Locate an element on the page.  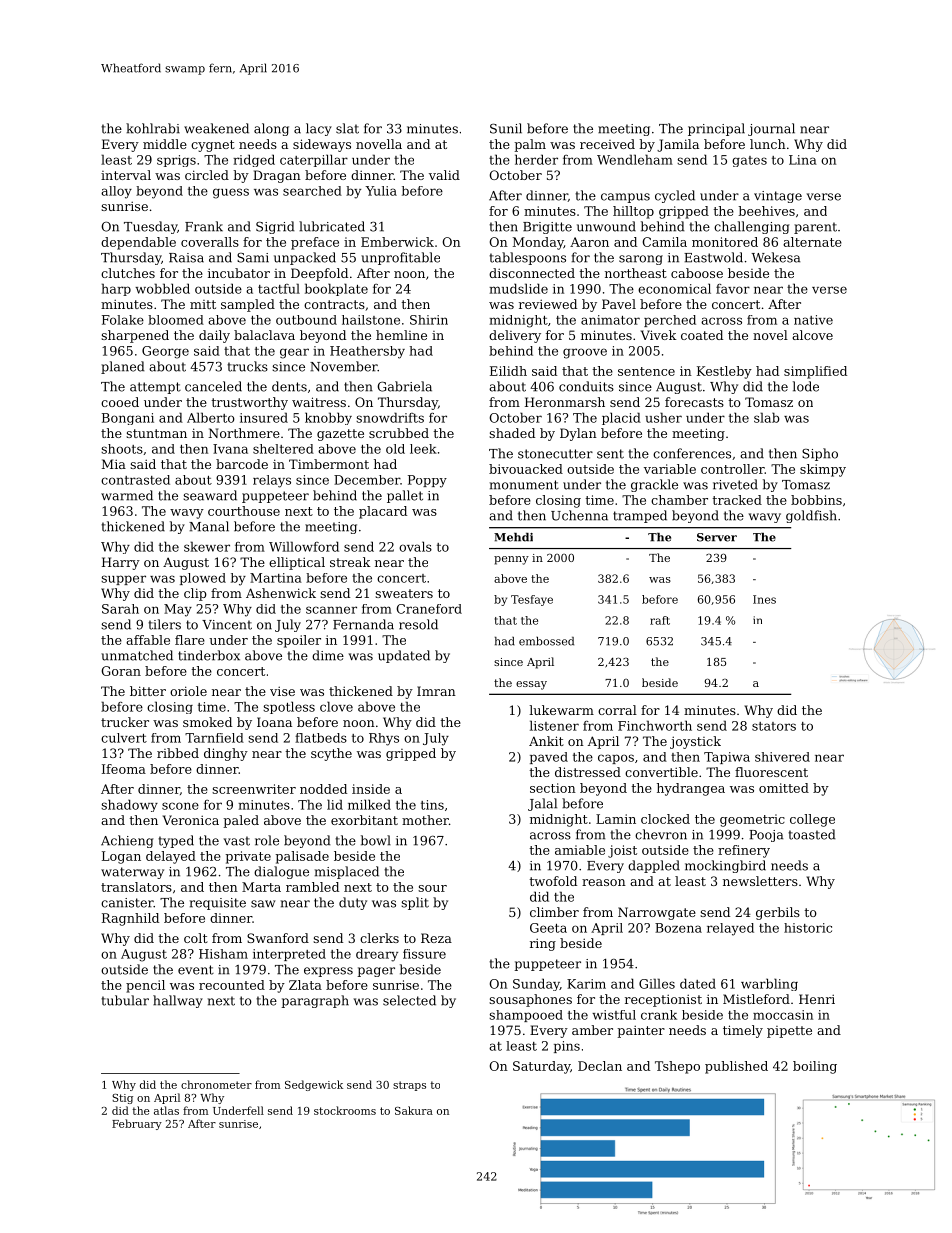
slab is located at coordinates (767, 417).
